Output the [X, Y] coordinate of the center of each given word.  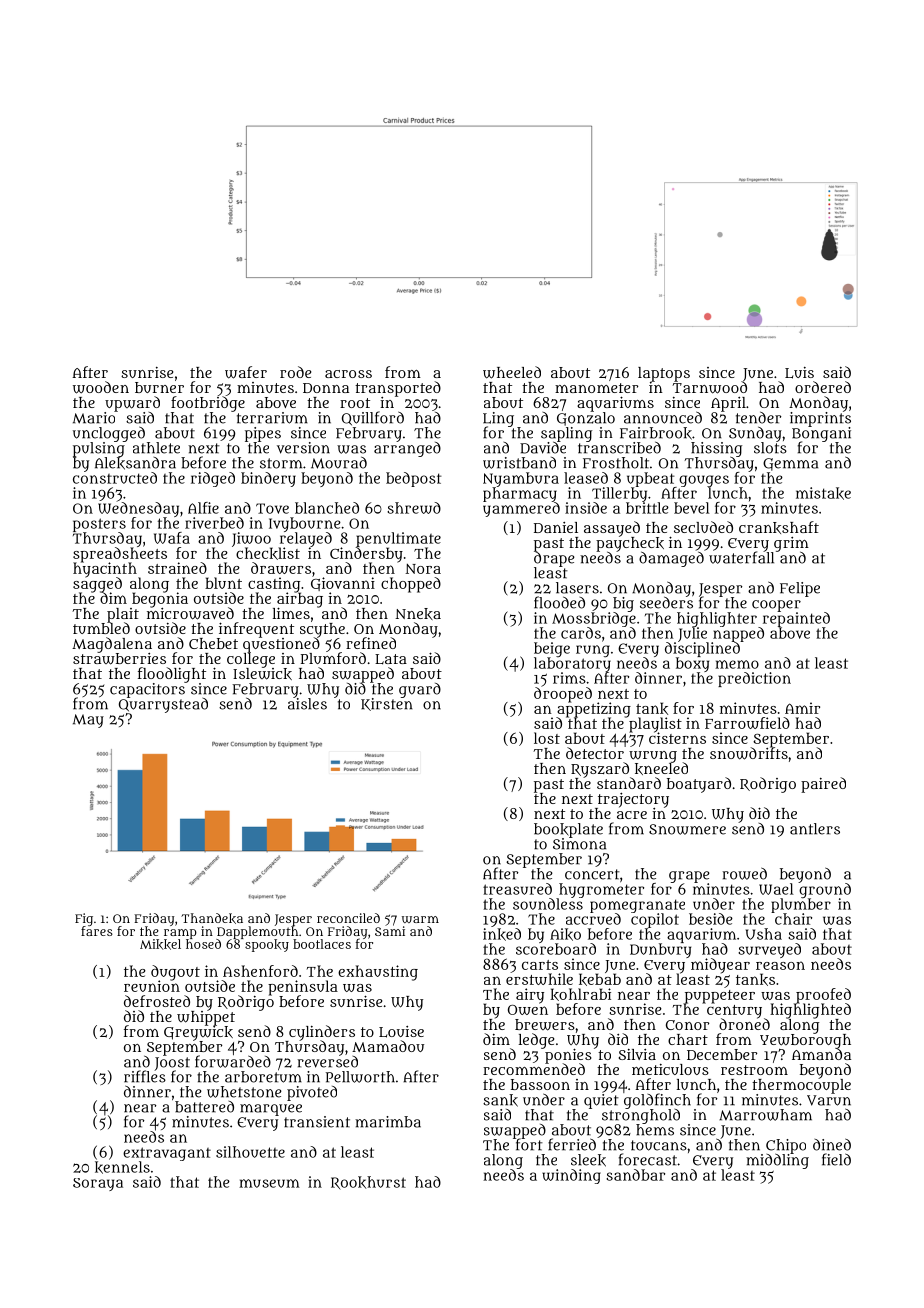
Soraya [98, 1184]
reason [780, 965]
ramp [180, 934]
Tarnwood [709, 388]
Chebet [213, 643]
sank [500, 1100]
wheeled [512, 372]
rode [295, 372]
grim [791, 544]
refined [371, 643]
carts [540, 965]
